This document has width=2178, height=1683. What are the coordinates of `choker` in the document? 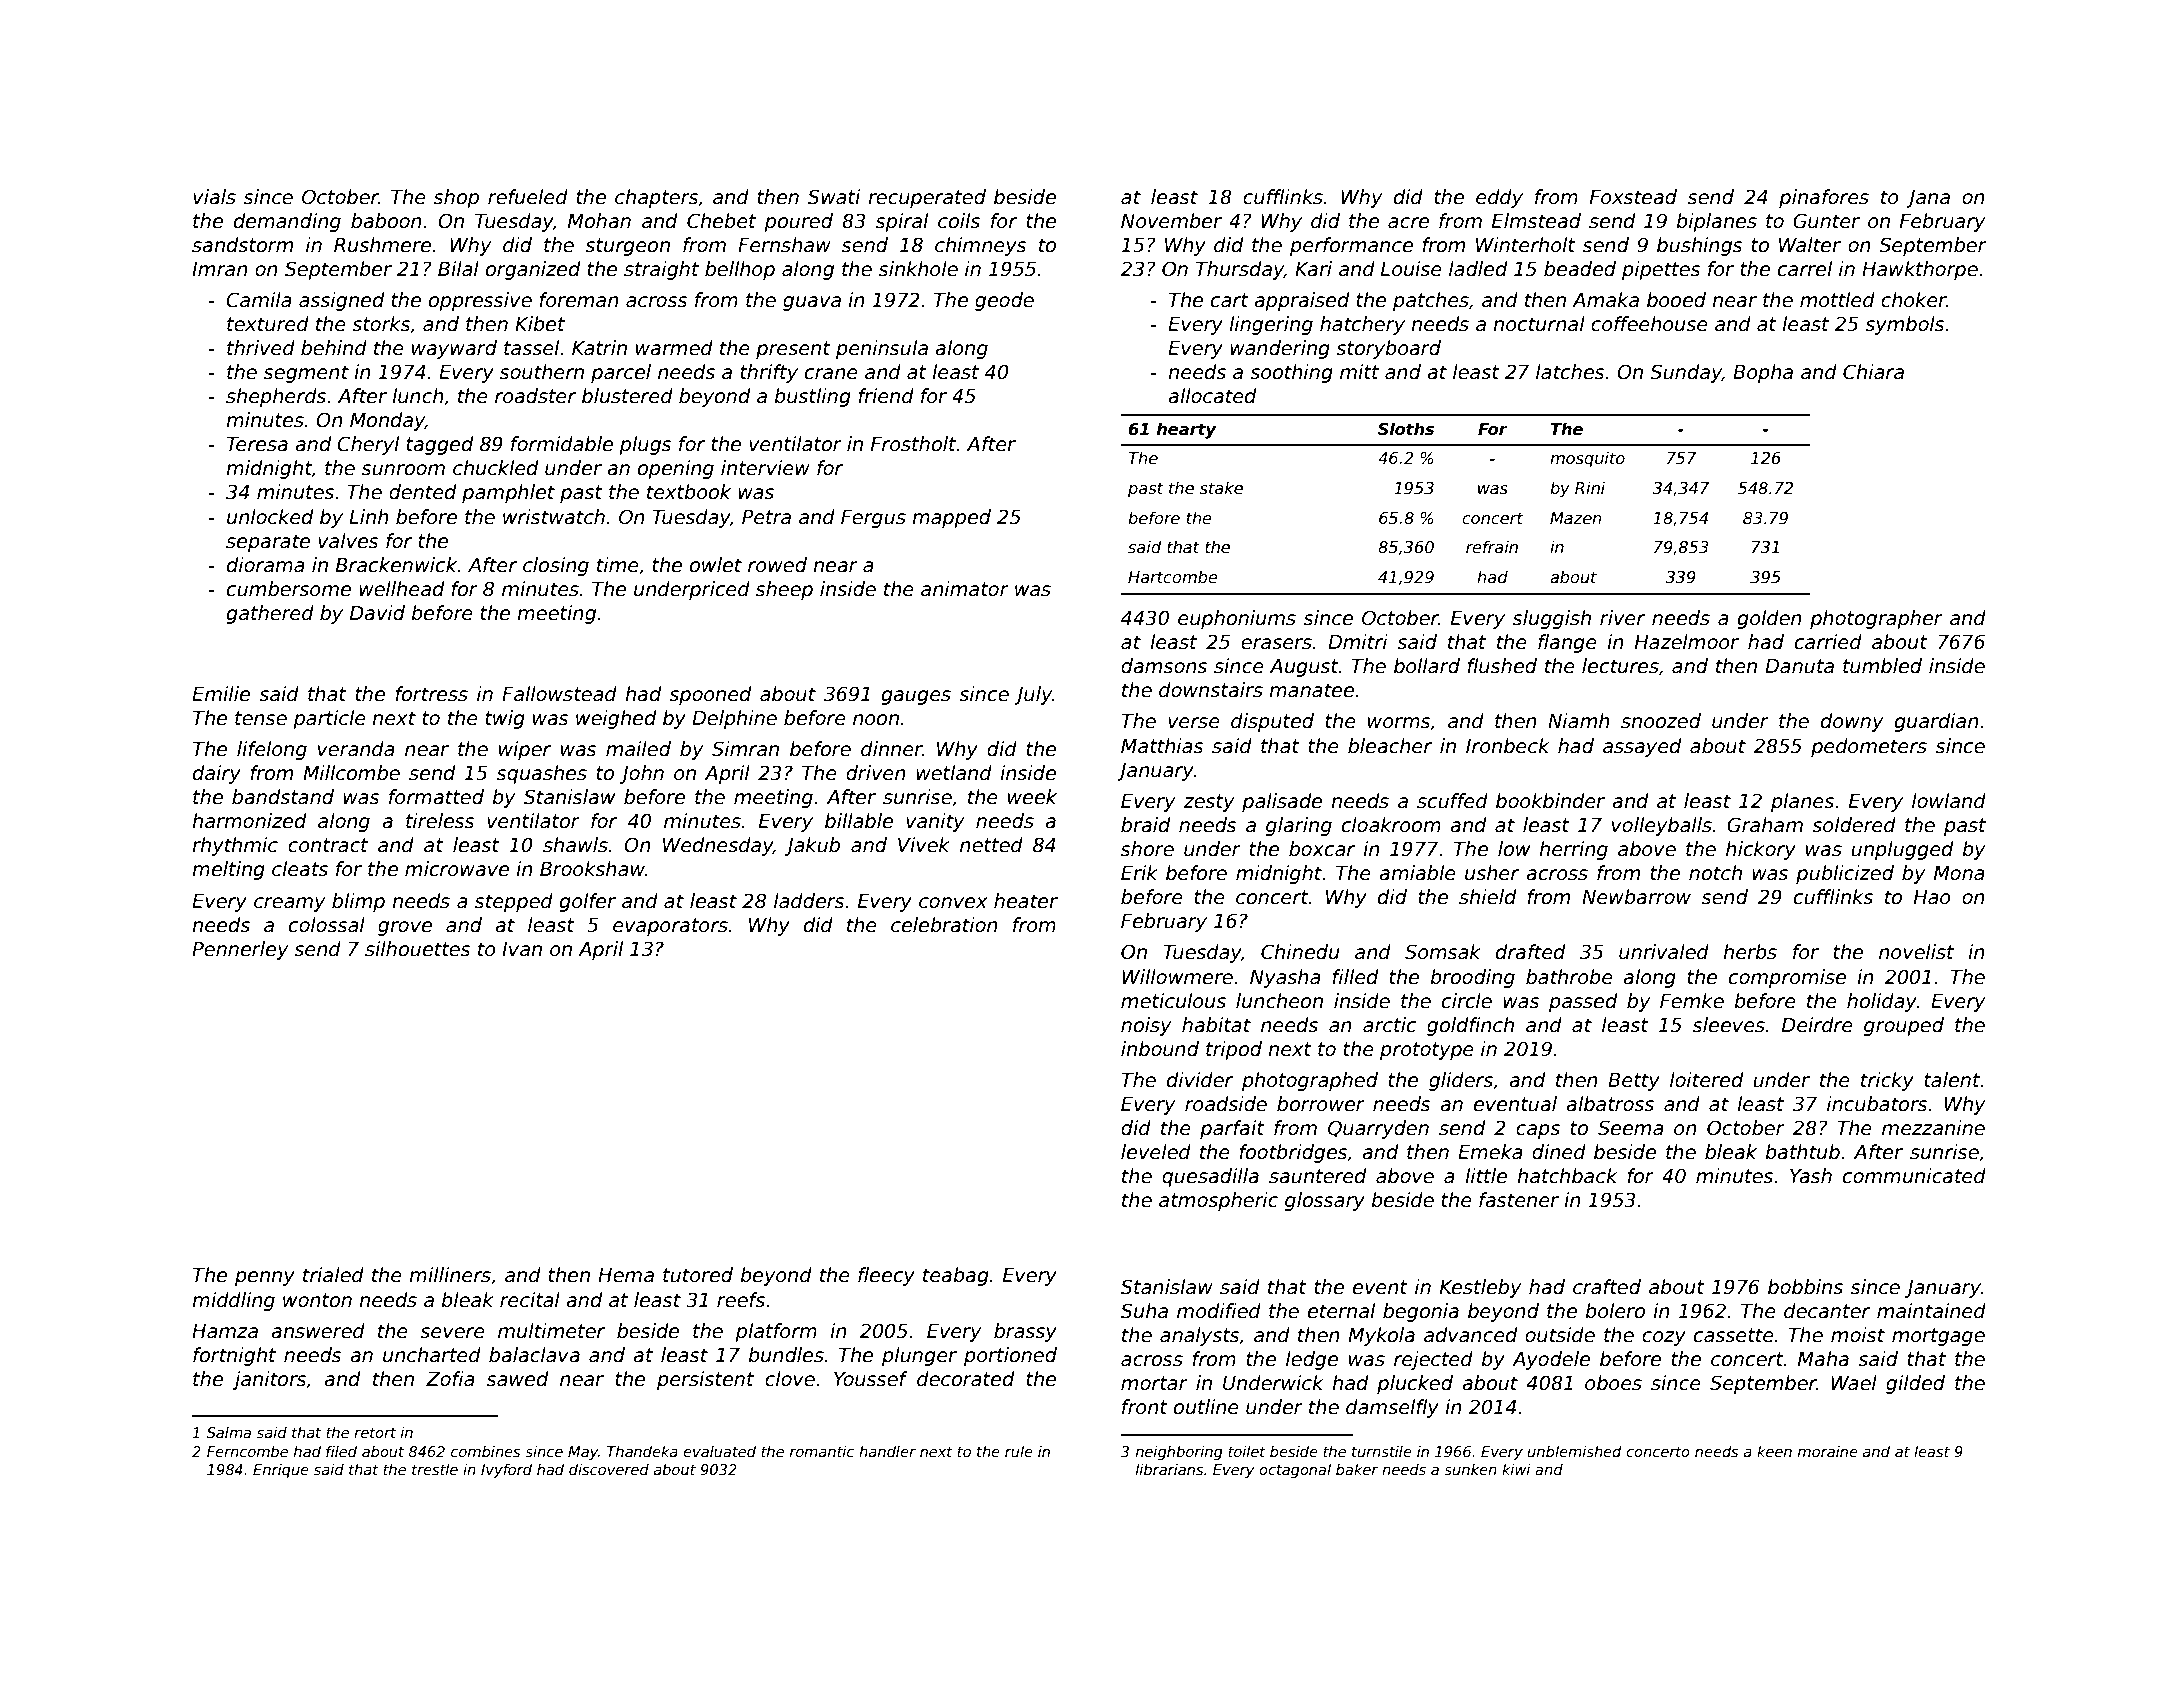 It's located at (1913, 300).
